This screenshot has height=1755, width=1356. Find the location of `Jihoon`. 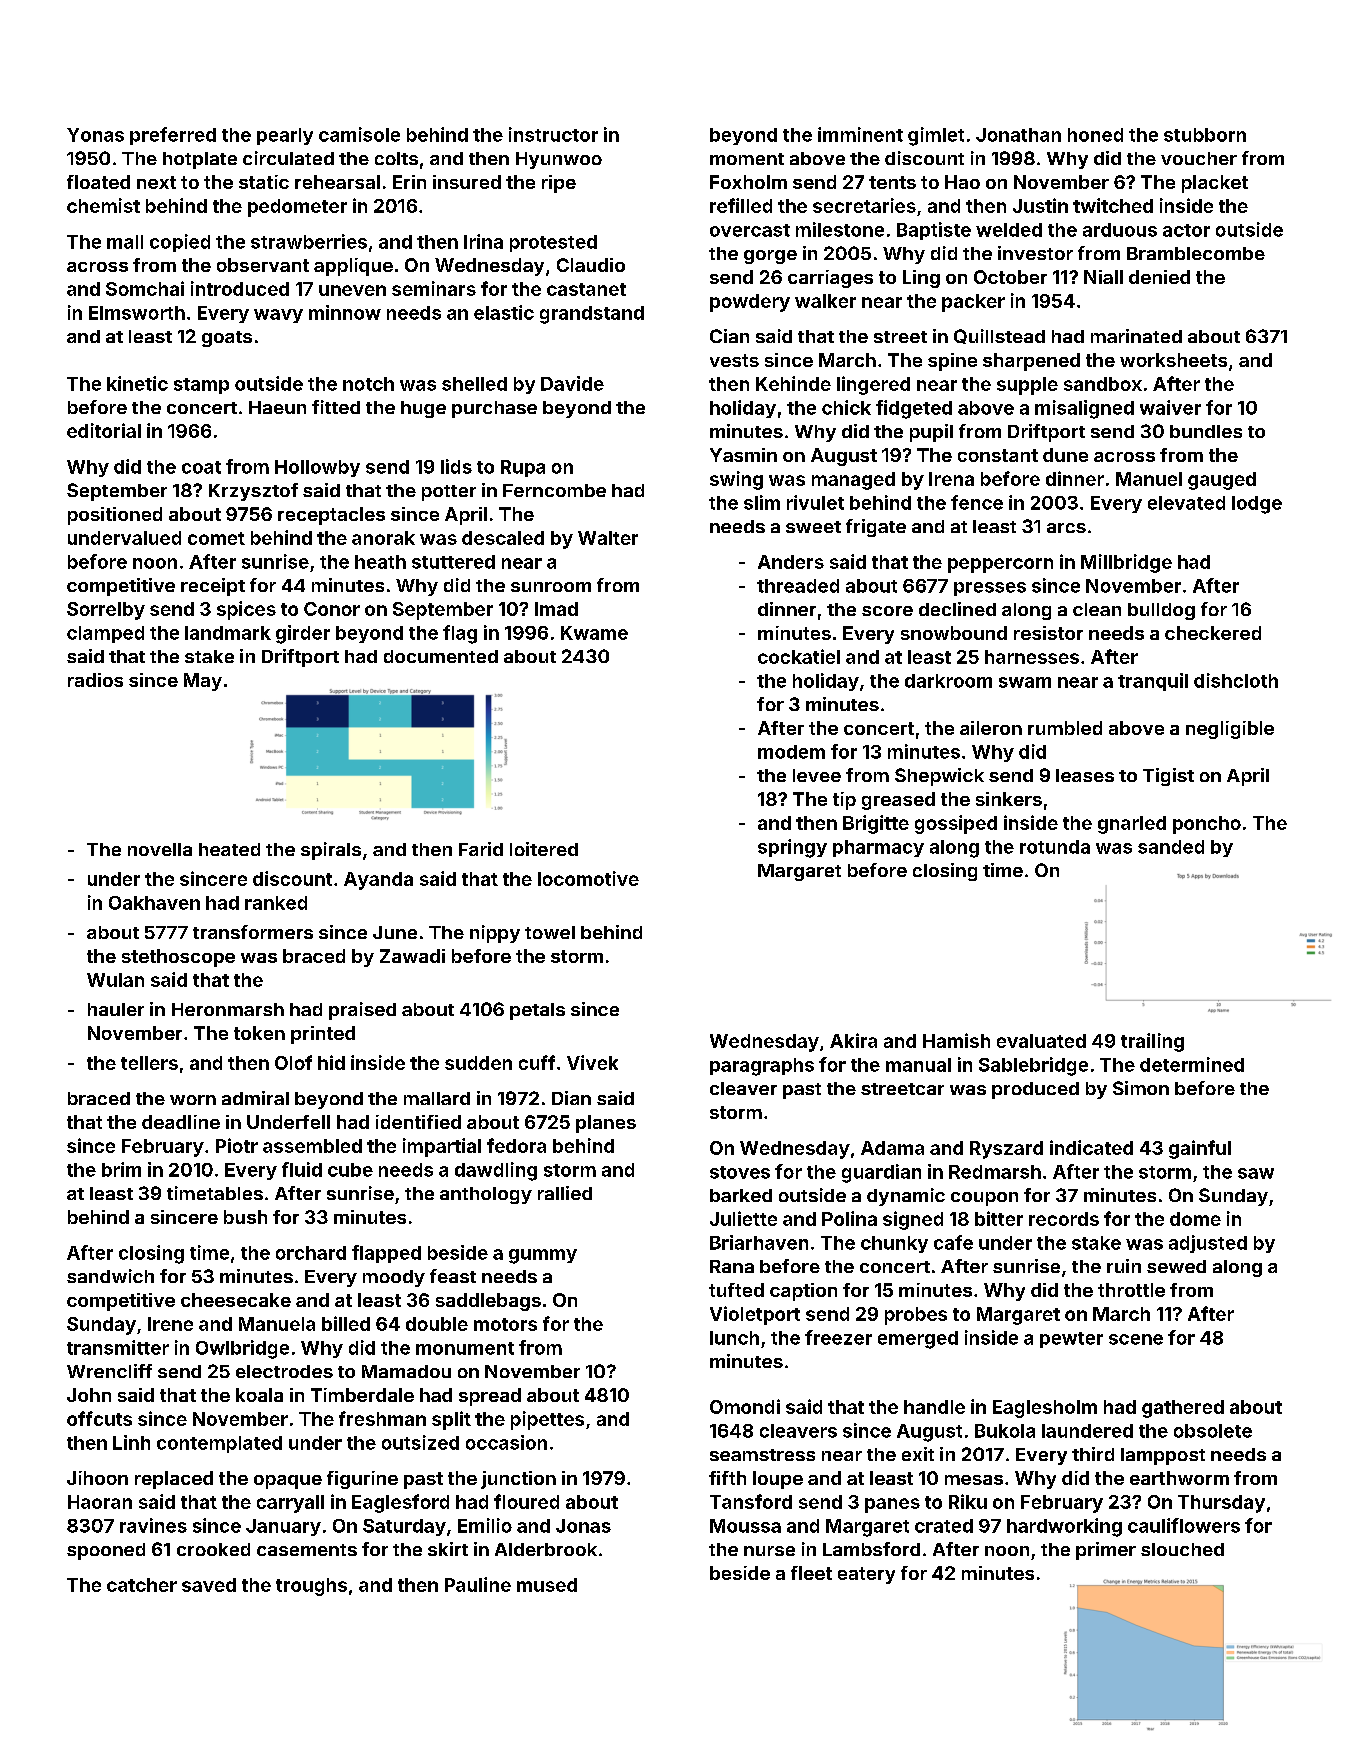

Jihoon is located at coordinates (97, 1478).
